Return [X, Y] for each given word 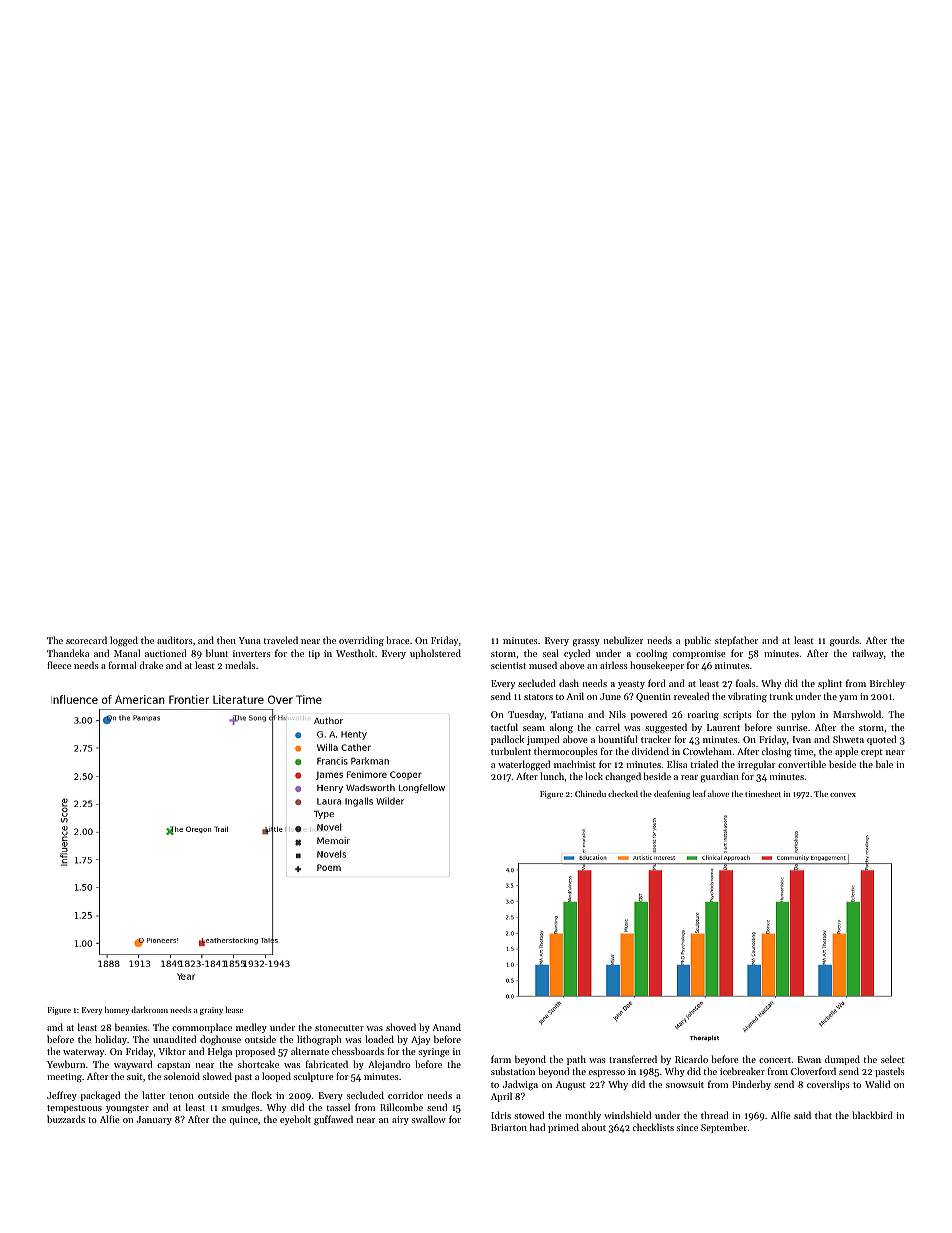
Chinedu [590, 793]
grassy [586, 642]
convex [843, 795]
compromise [699, 654]
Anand [446, 1027]
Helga [220, 1052]
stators [538, 697]
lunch [552, 776]
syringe [434, 1052]
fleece [59, 665]
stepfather [736, 641]
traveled [281, 640]
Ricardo [691, 1059]
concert [775, 1060]
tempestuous [74, 1109]
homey [117, 1010]
